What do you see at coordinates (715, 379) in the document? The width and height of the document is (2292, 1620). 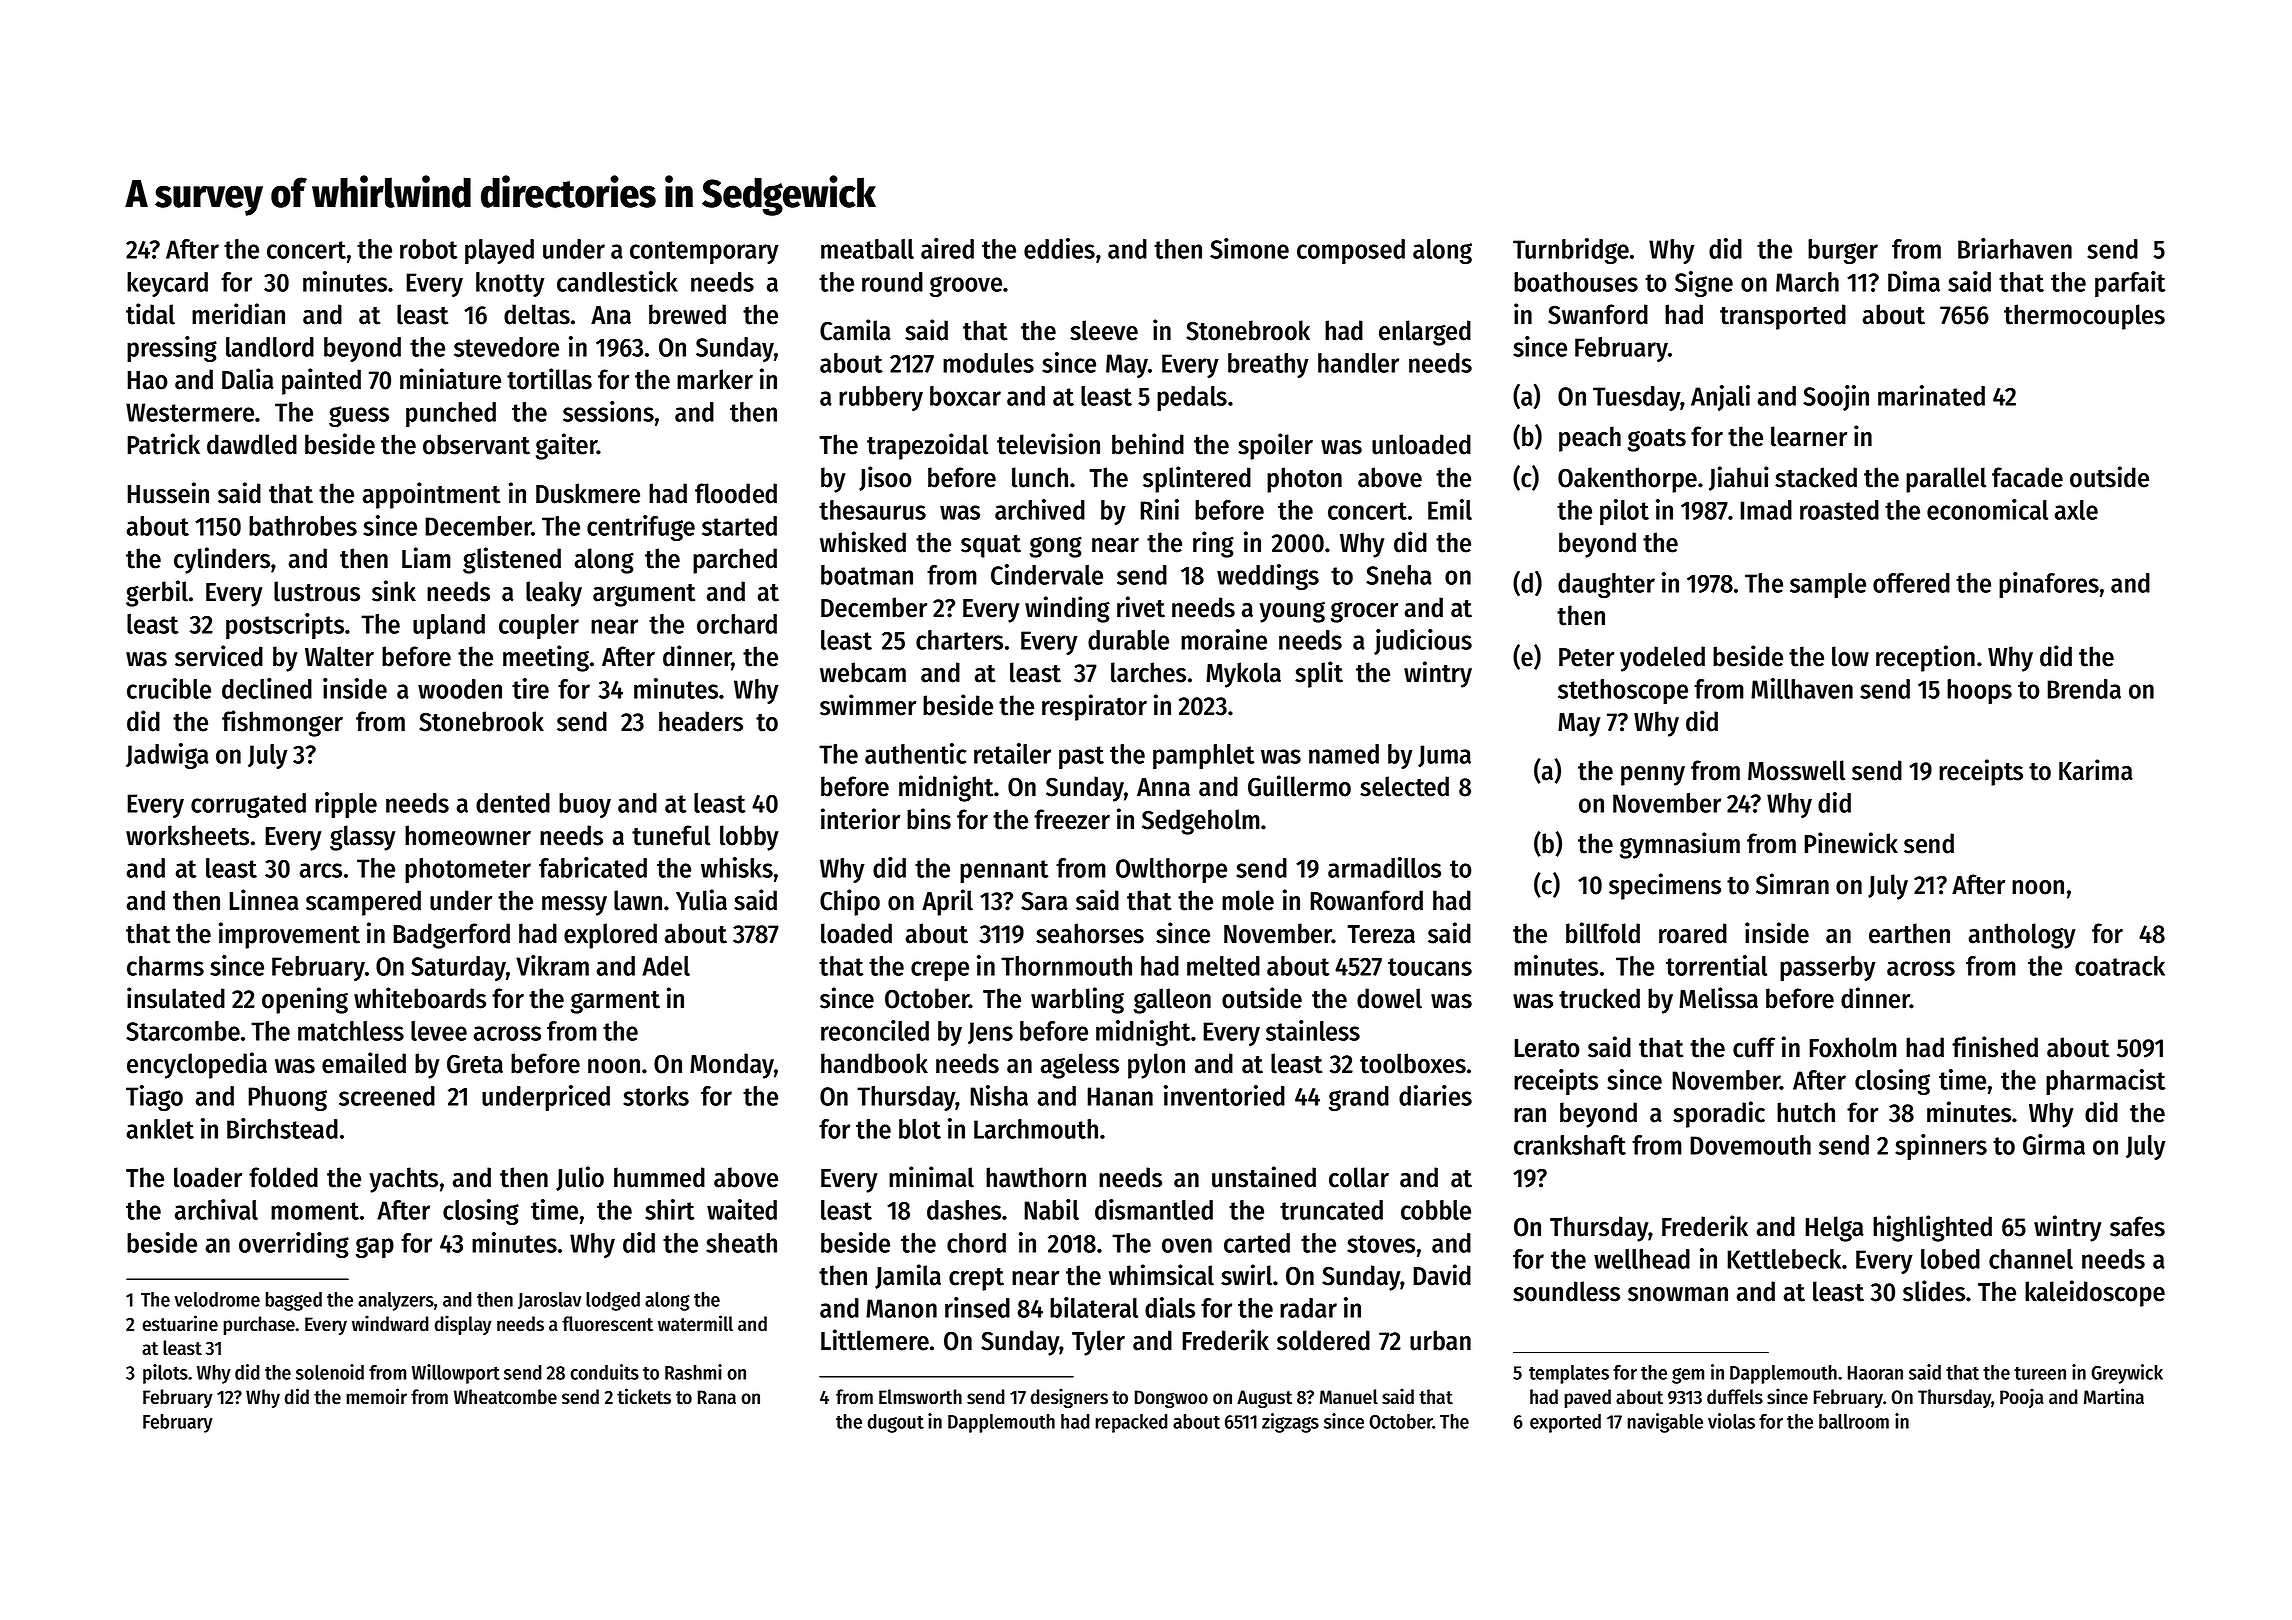 I see `marker` at bounding box center [715, 379].
